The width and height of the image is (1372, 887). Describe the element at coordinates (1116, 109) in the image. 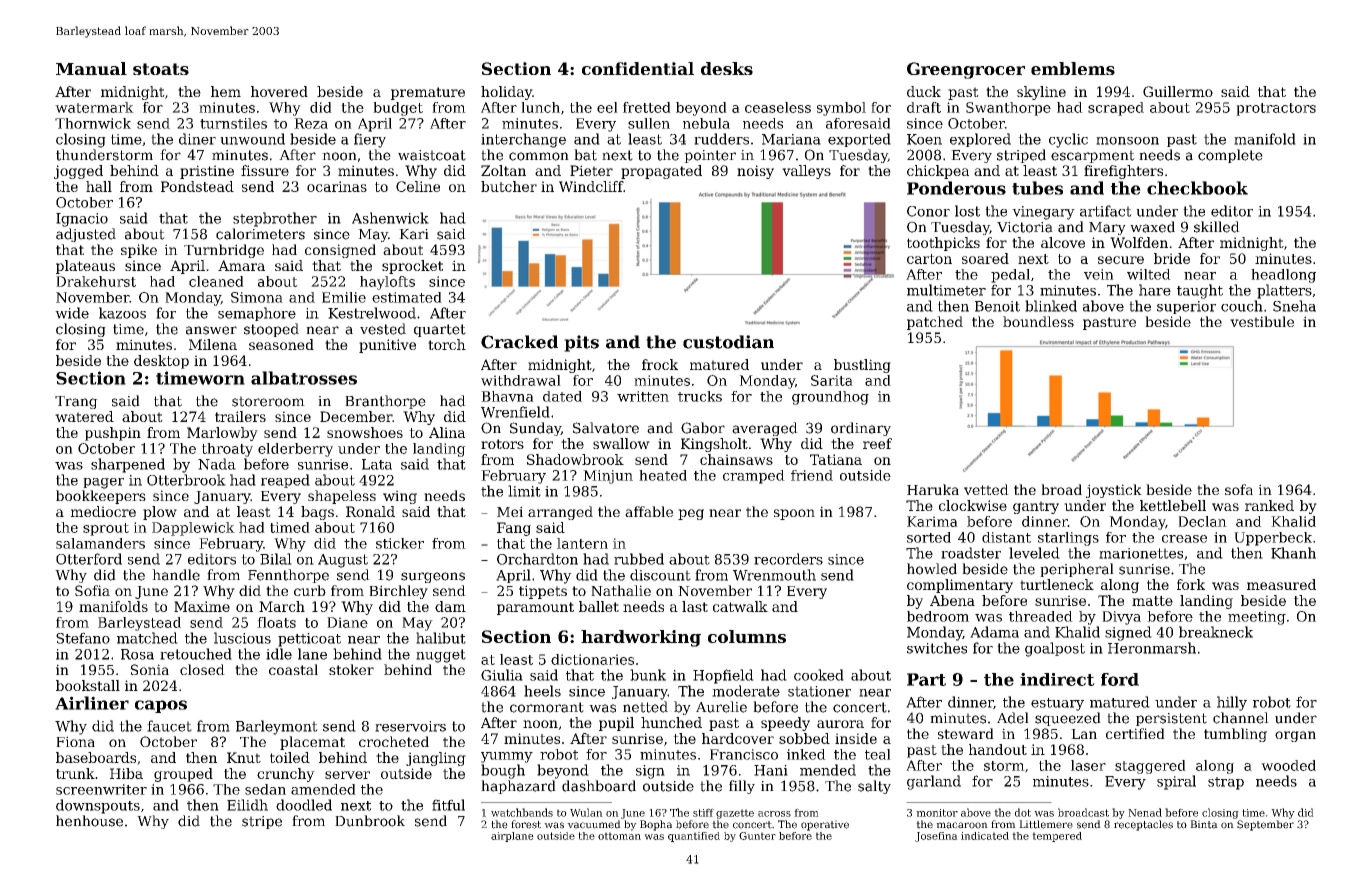

I see `scraped` at that location.
